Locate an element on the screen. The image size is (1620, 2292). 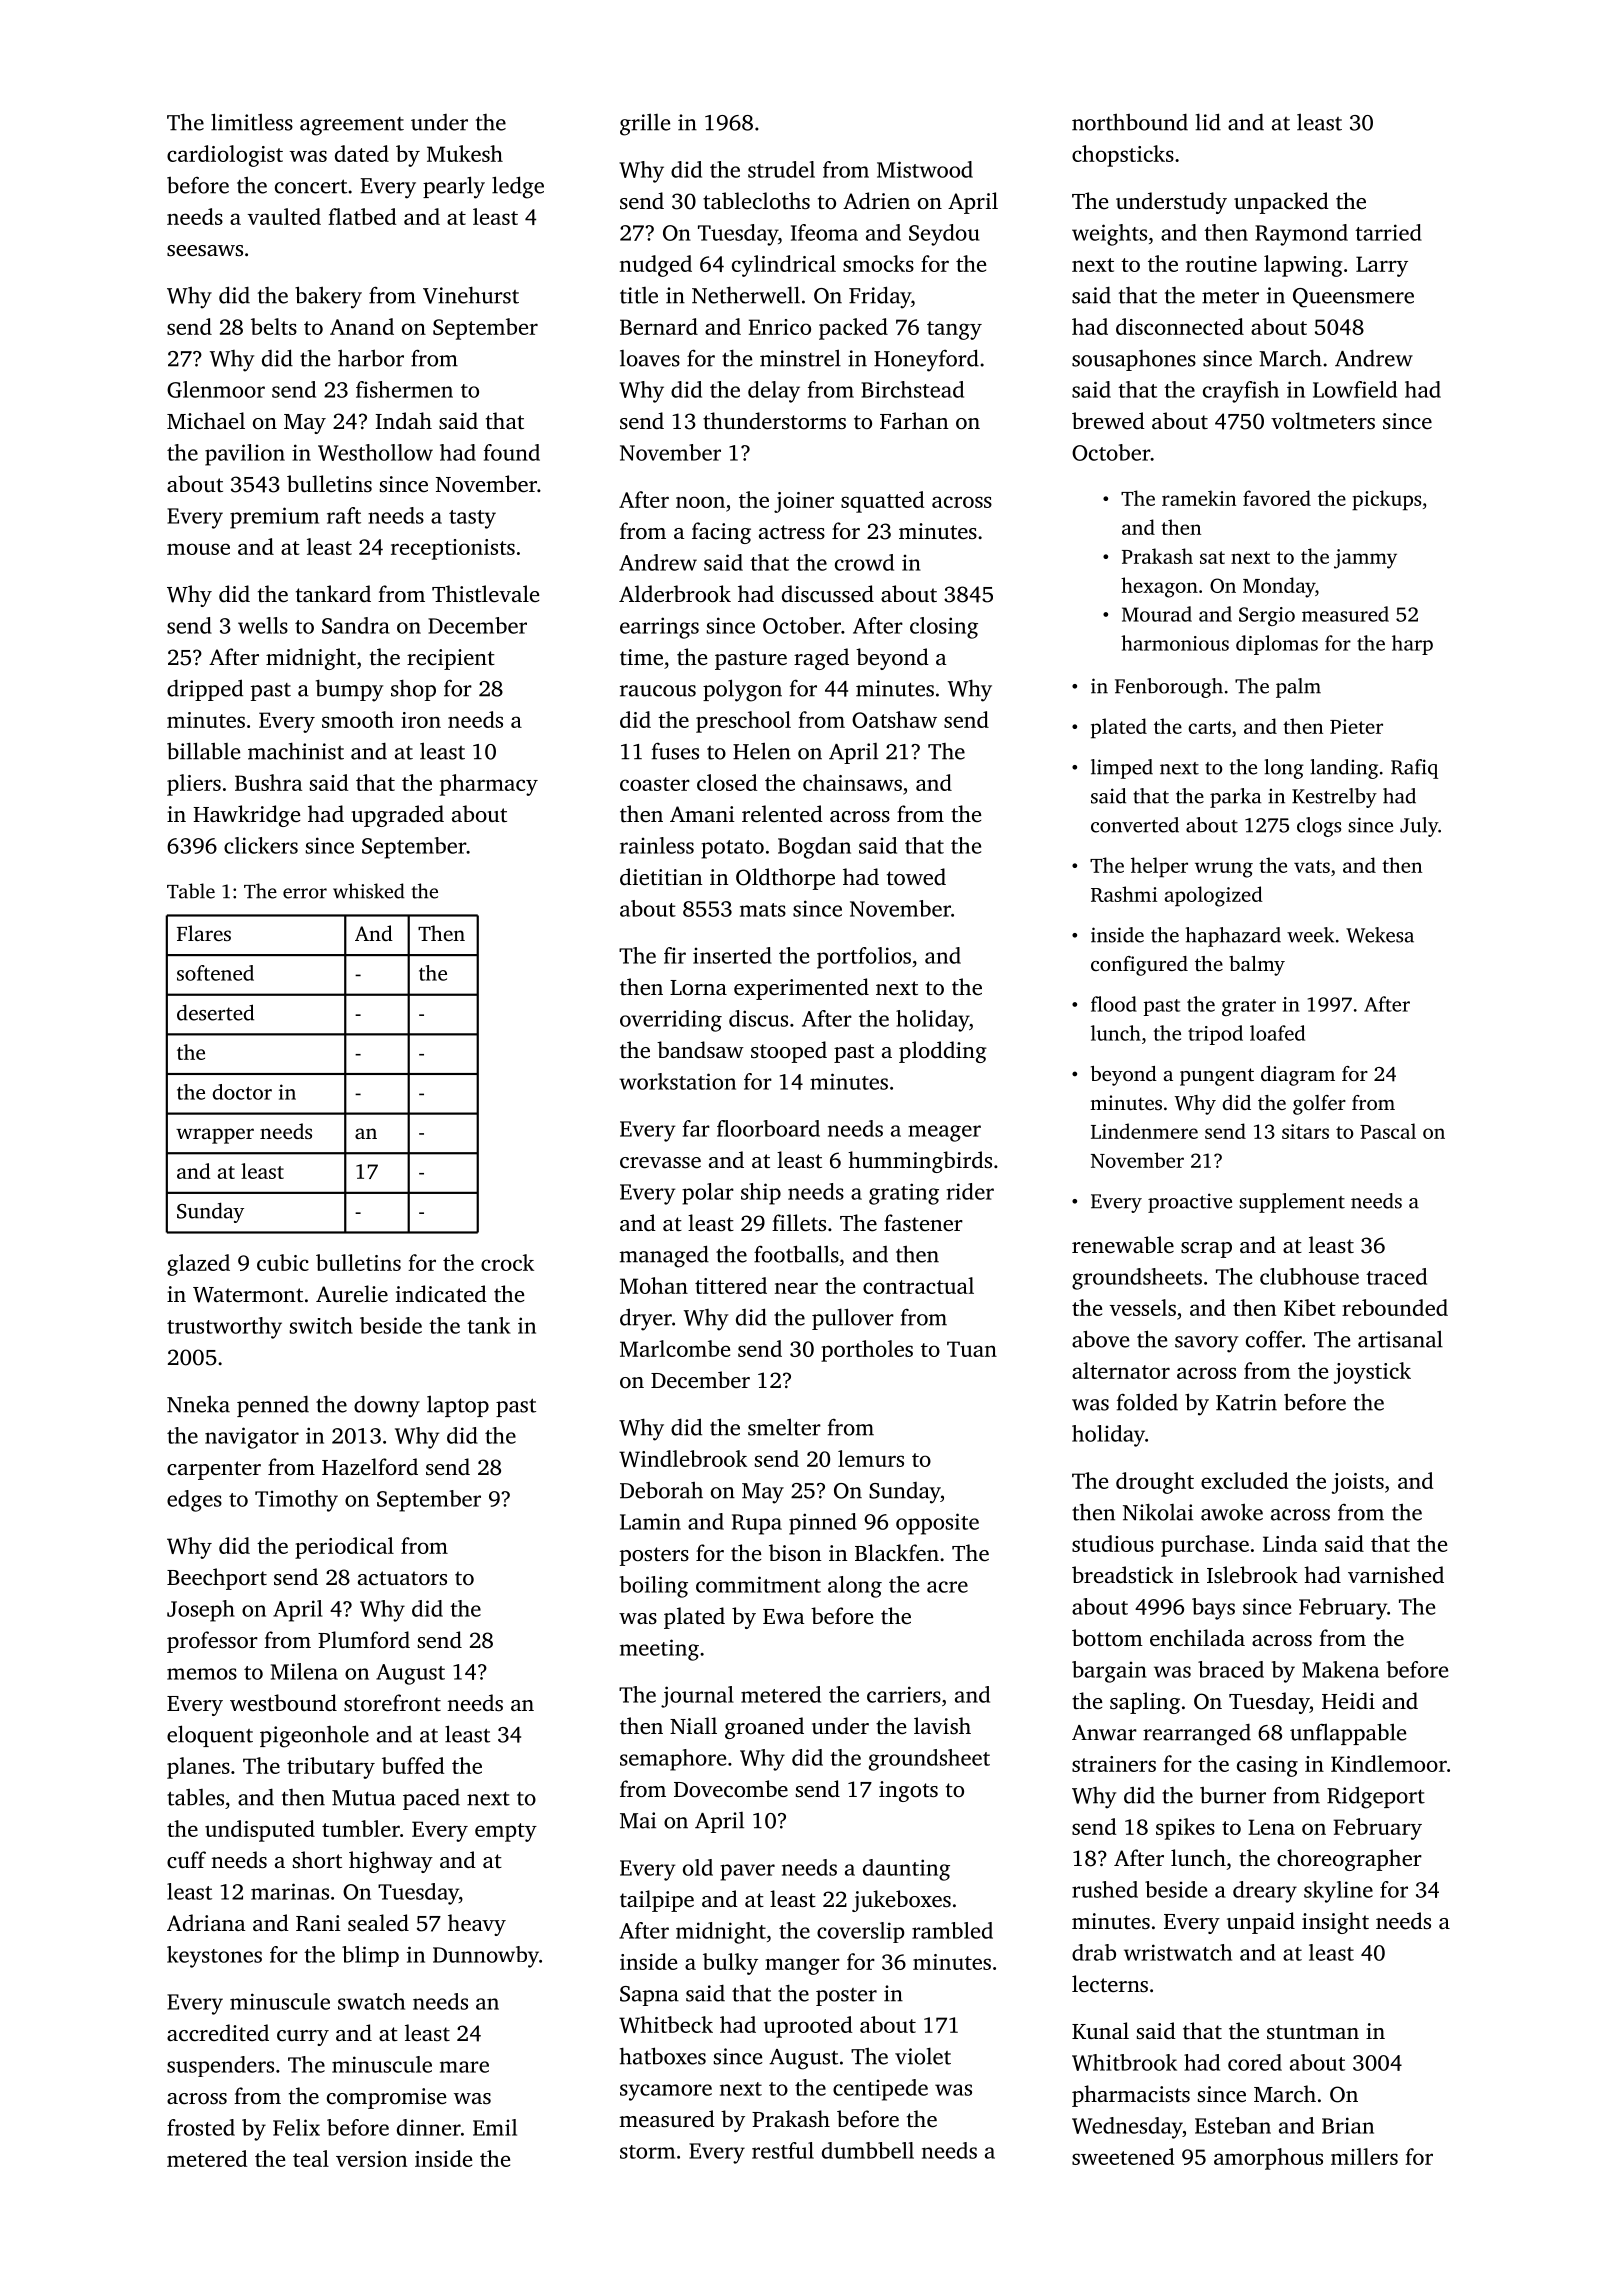
northbound is located at coordinates (1130, 122).
